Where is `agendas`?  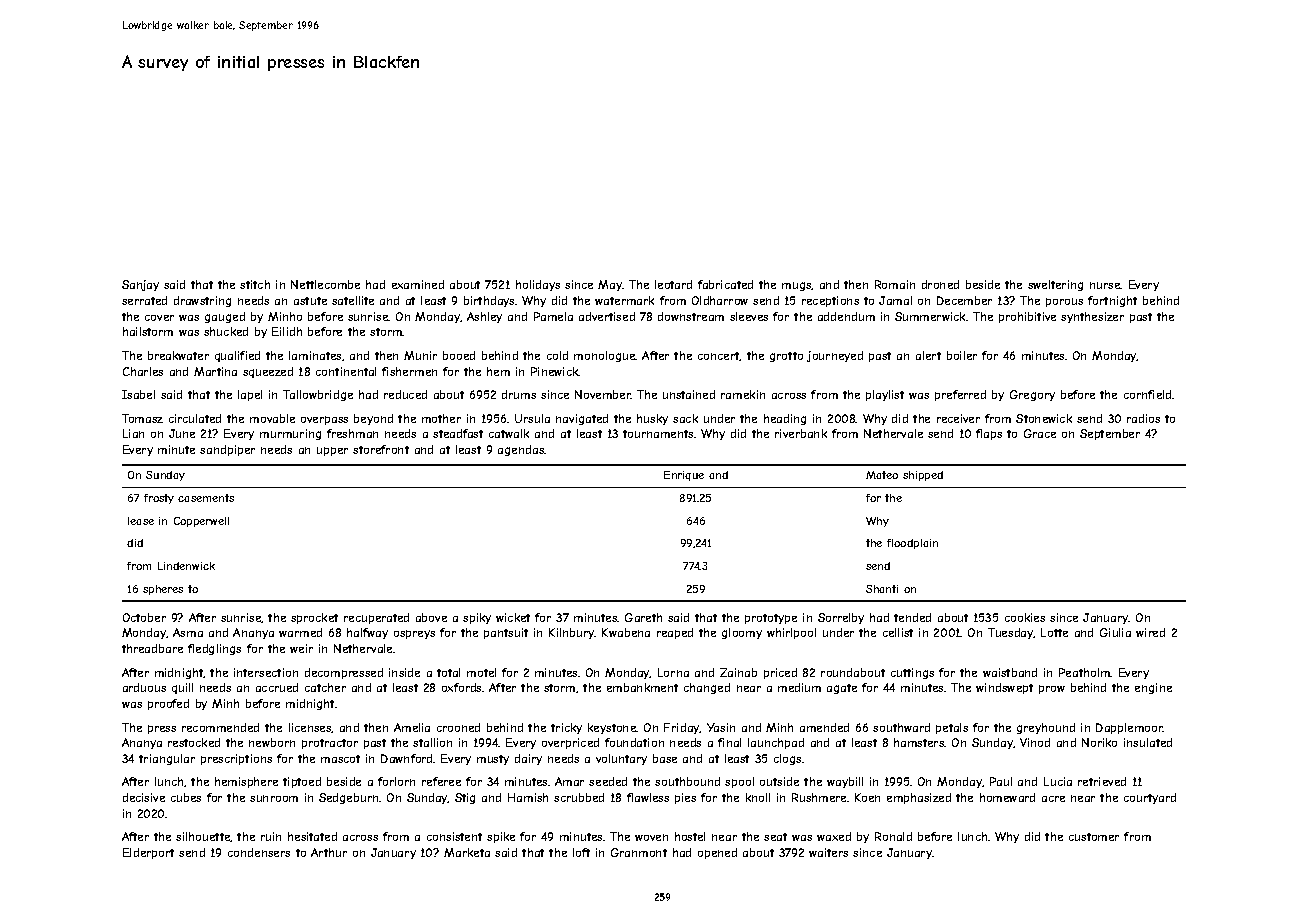 agendas is located at coordinates (521, 450).
